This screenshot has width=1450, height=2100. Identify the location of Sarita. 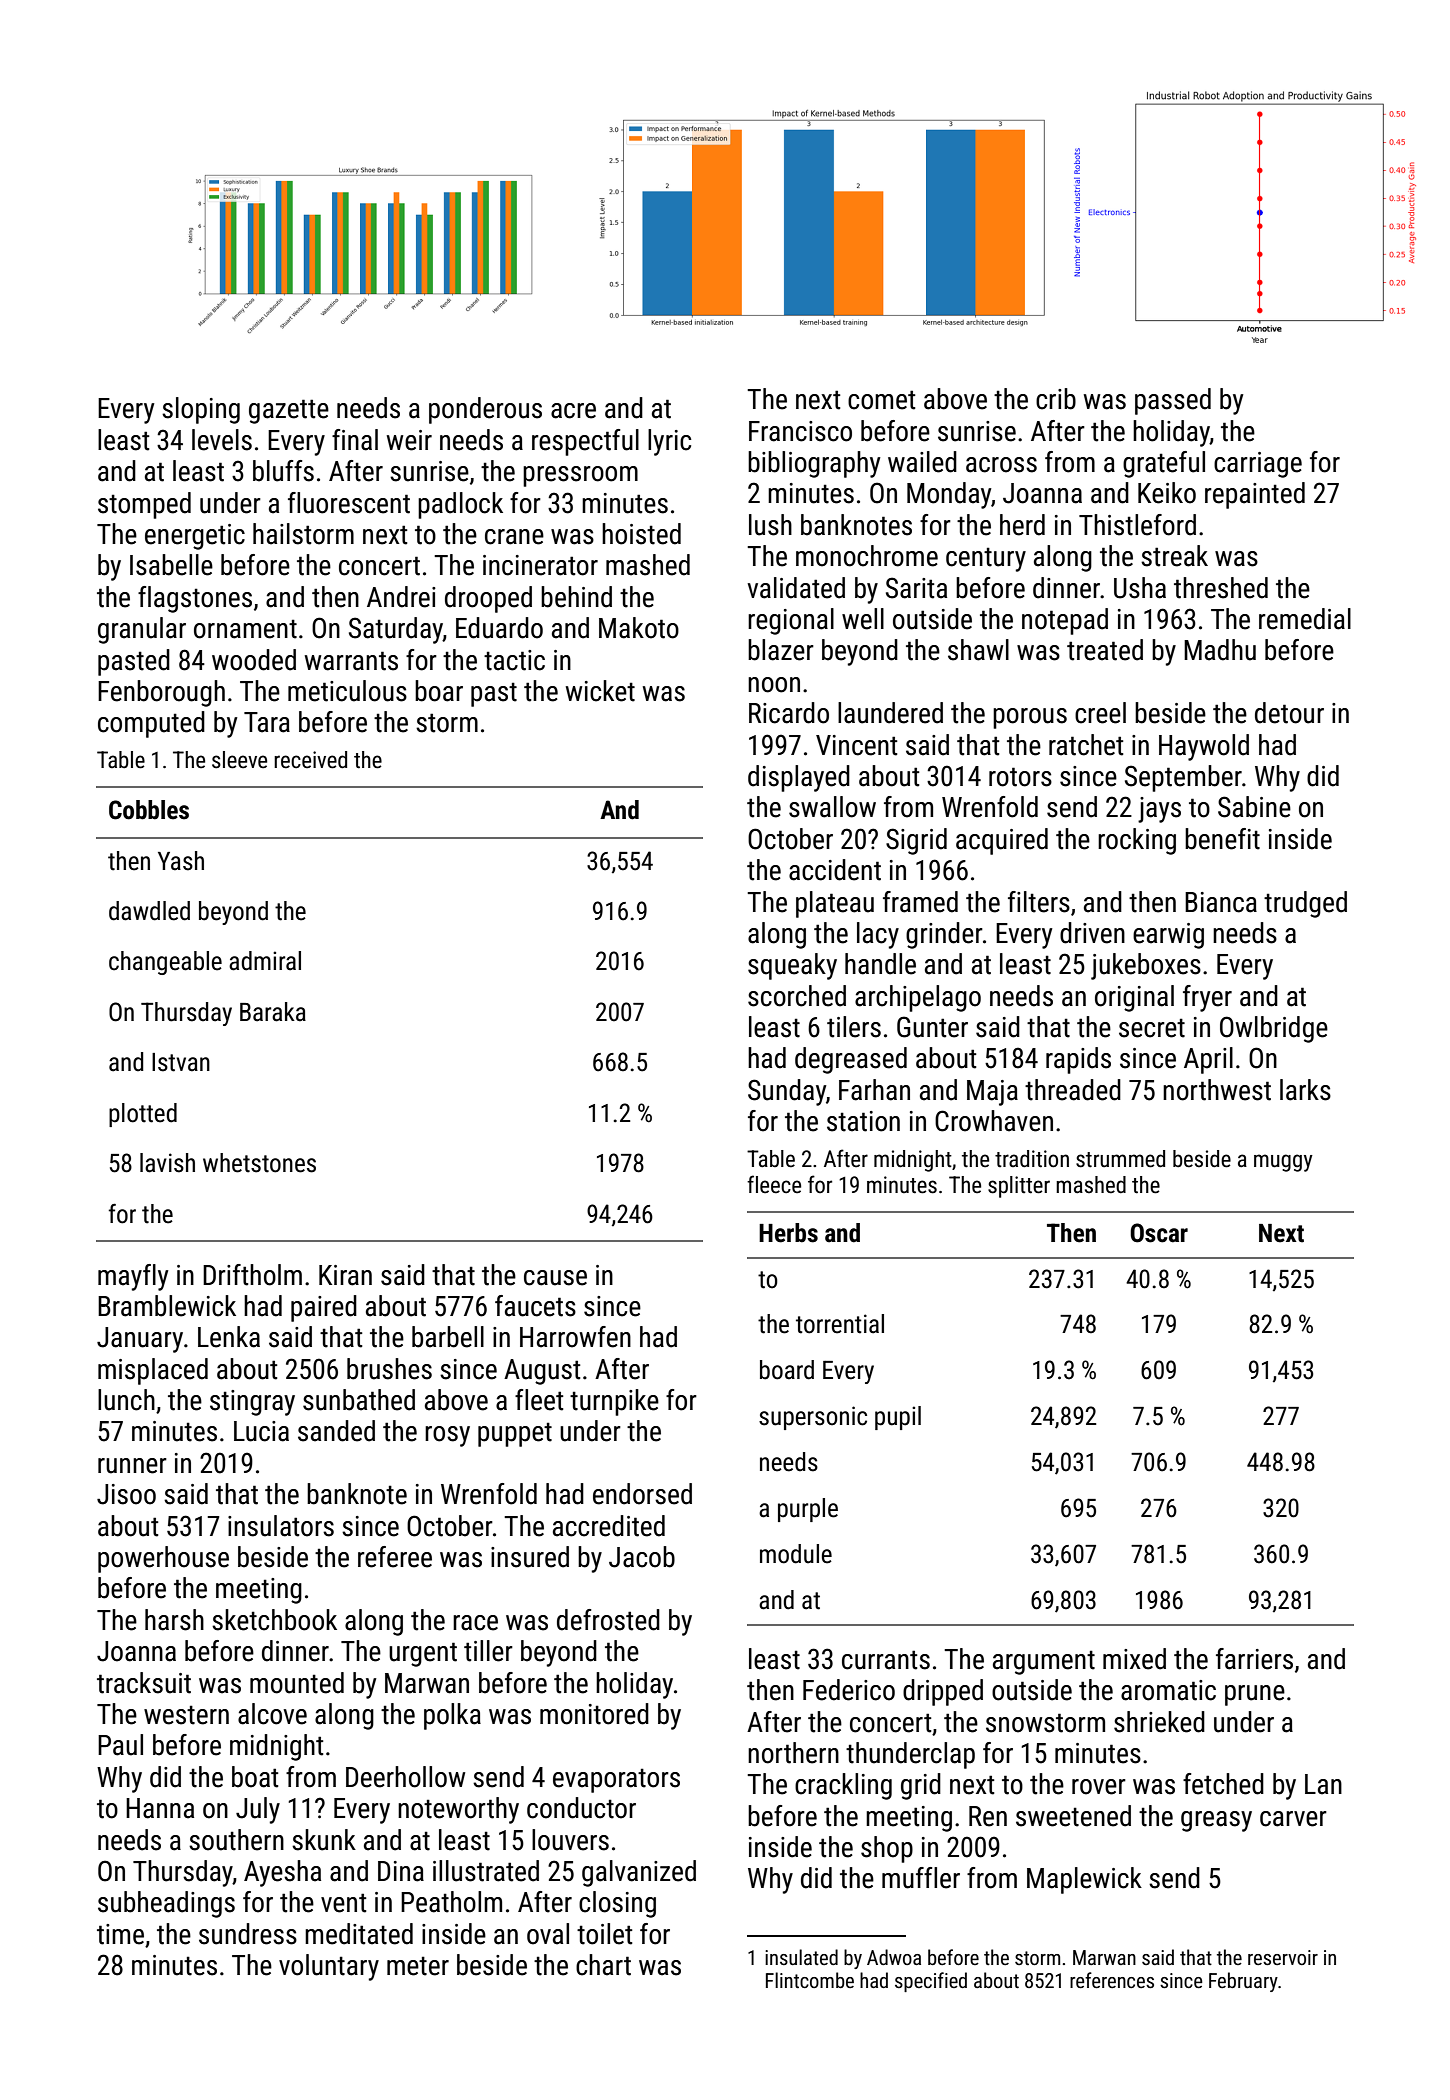
(916, 588).
